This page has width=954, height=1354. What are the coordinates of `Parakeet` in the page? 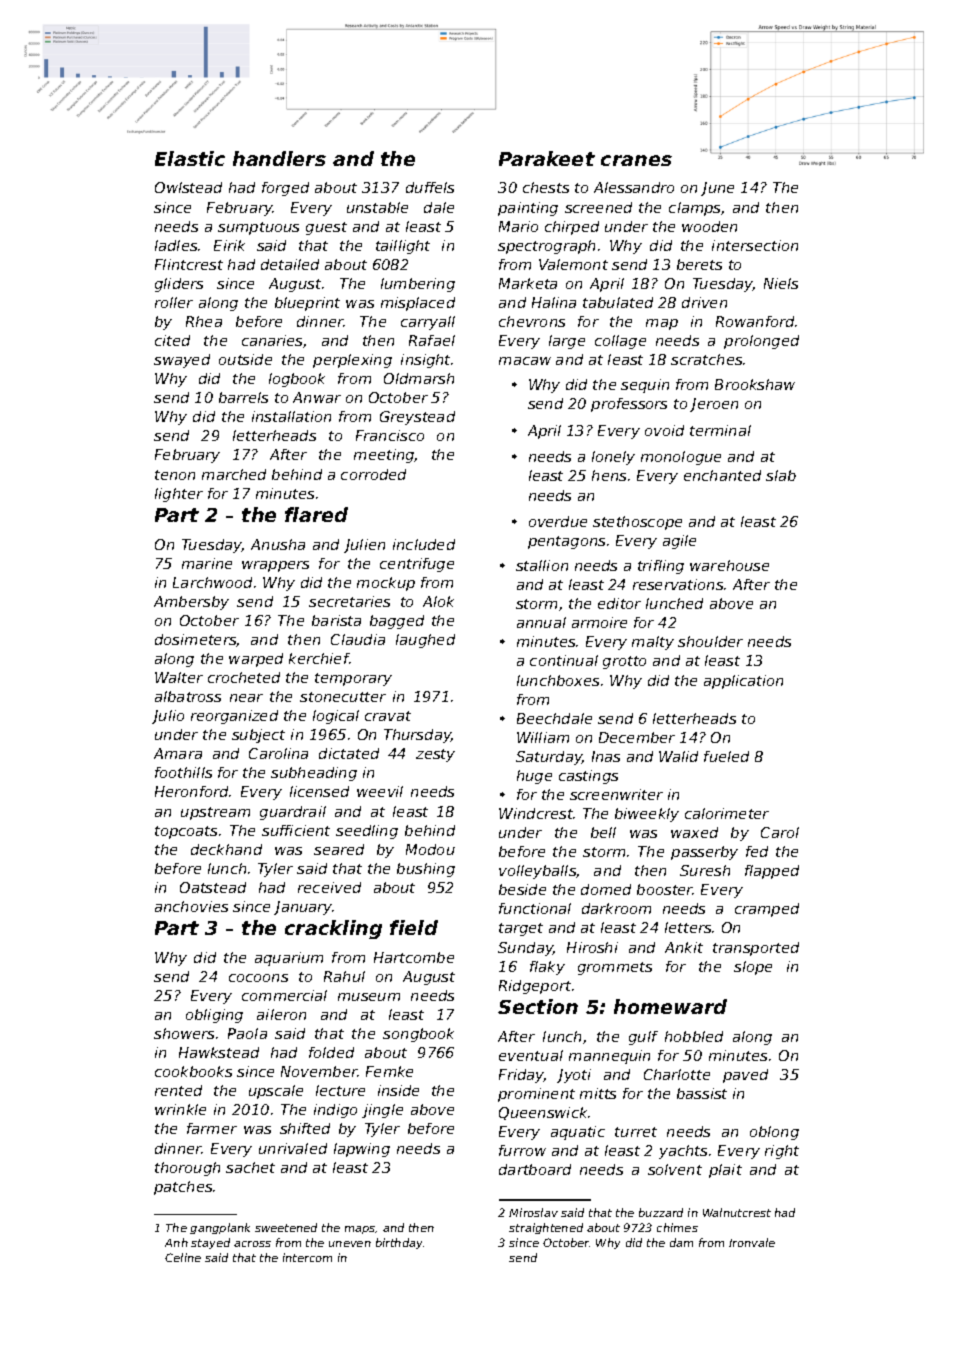 It's located at (547, 158).
